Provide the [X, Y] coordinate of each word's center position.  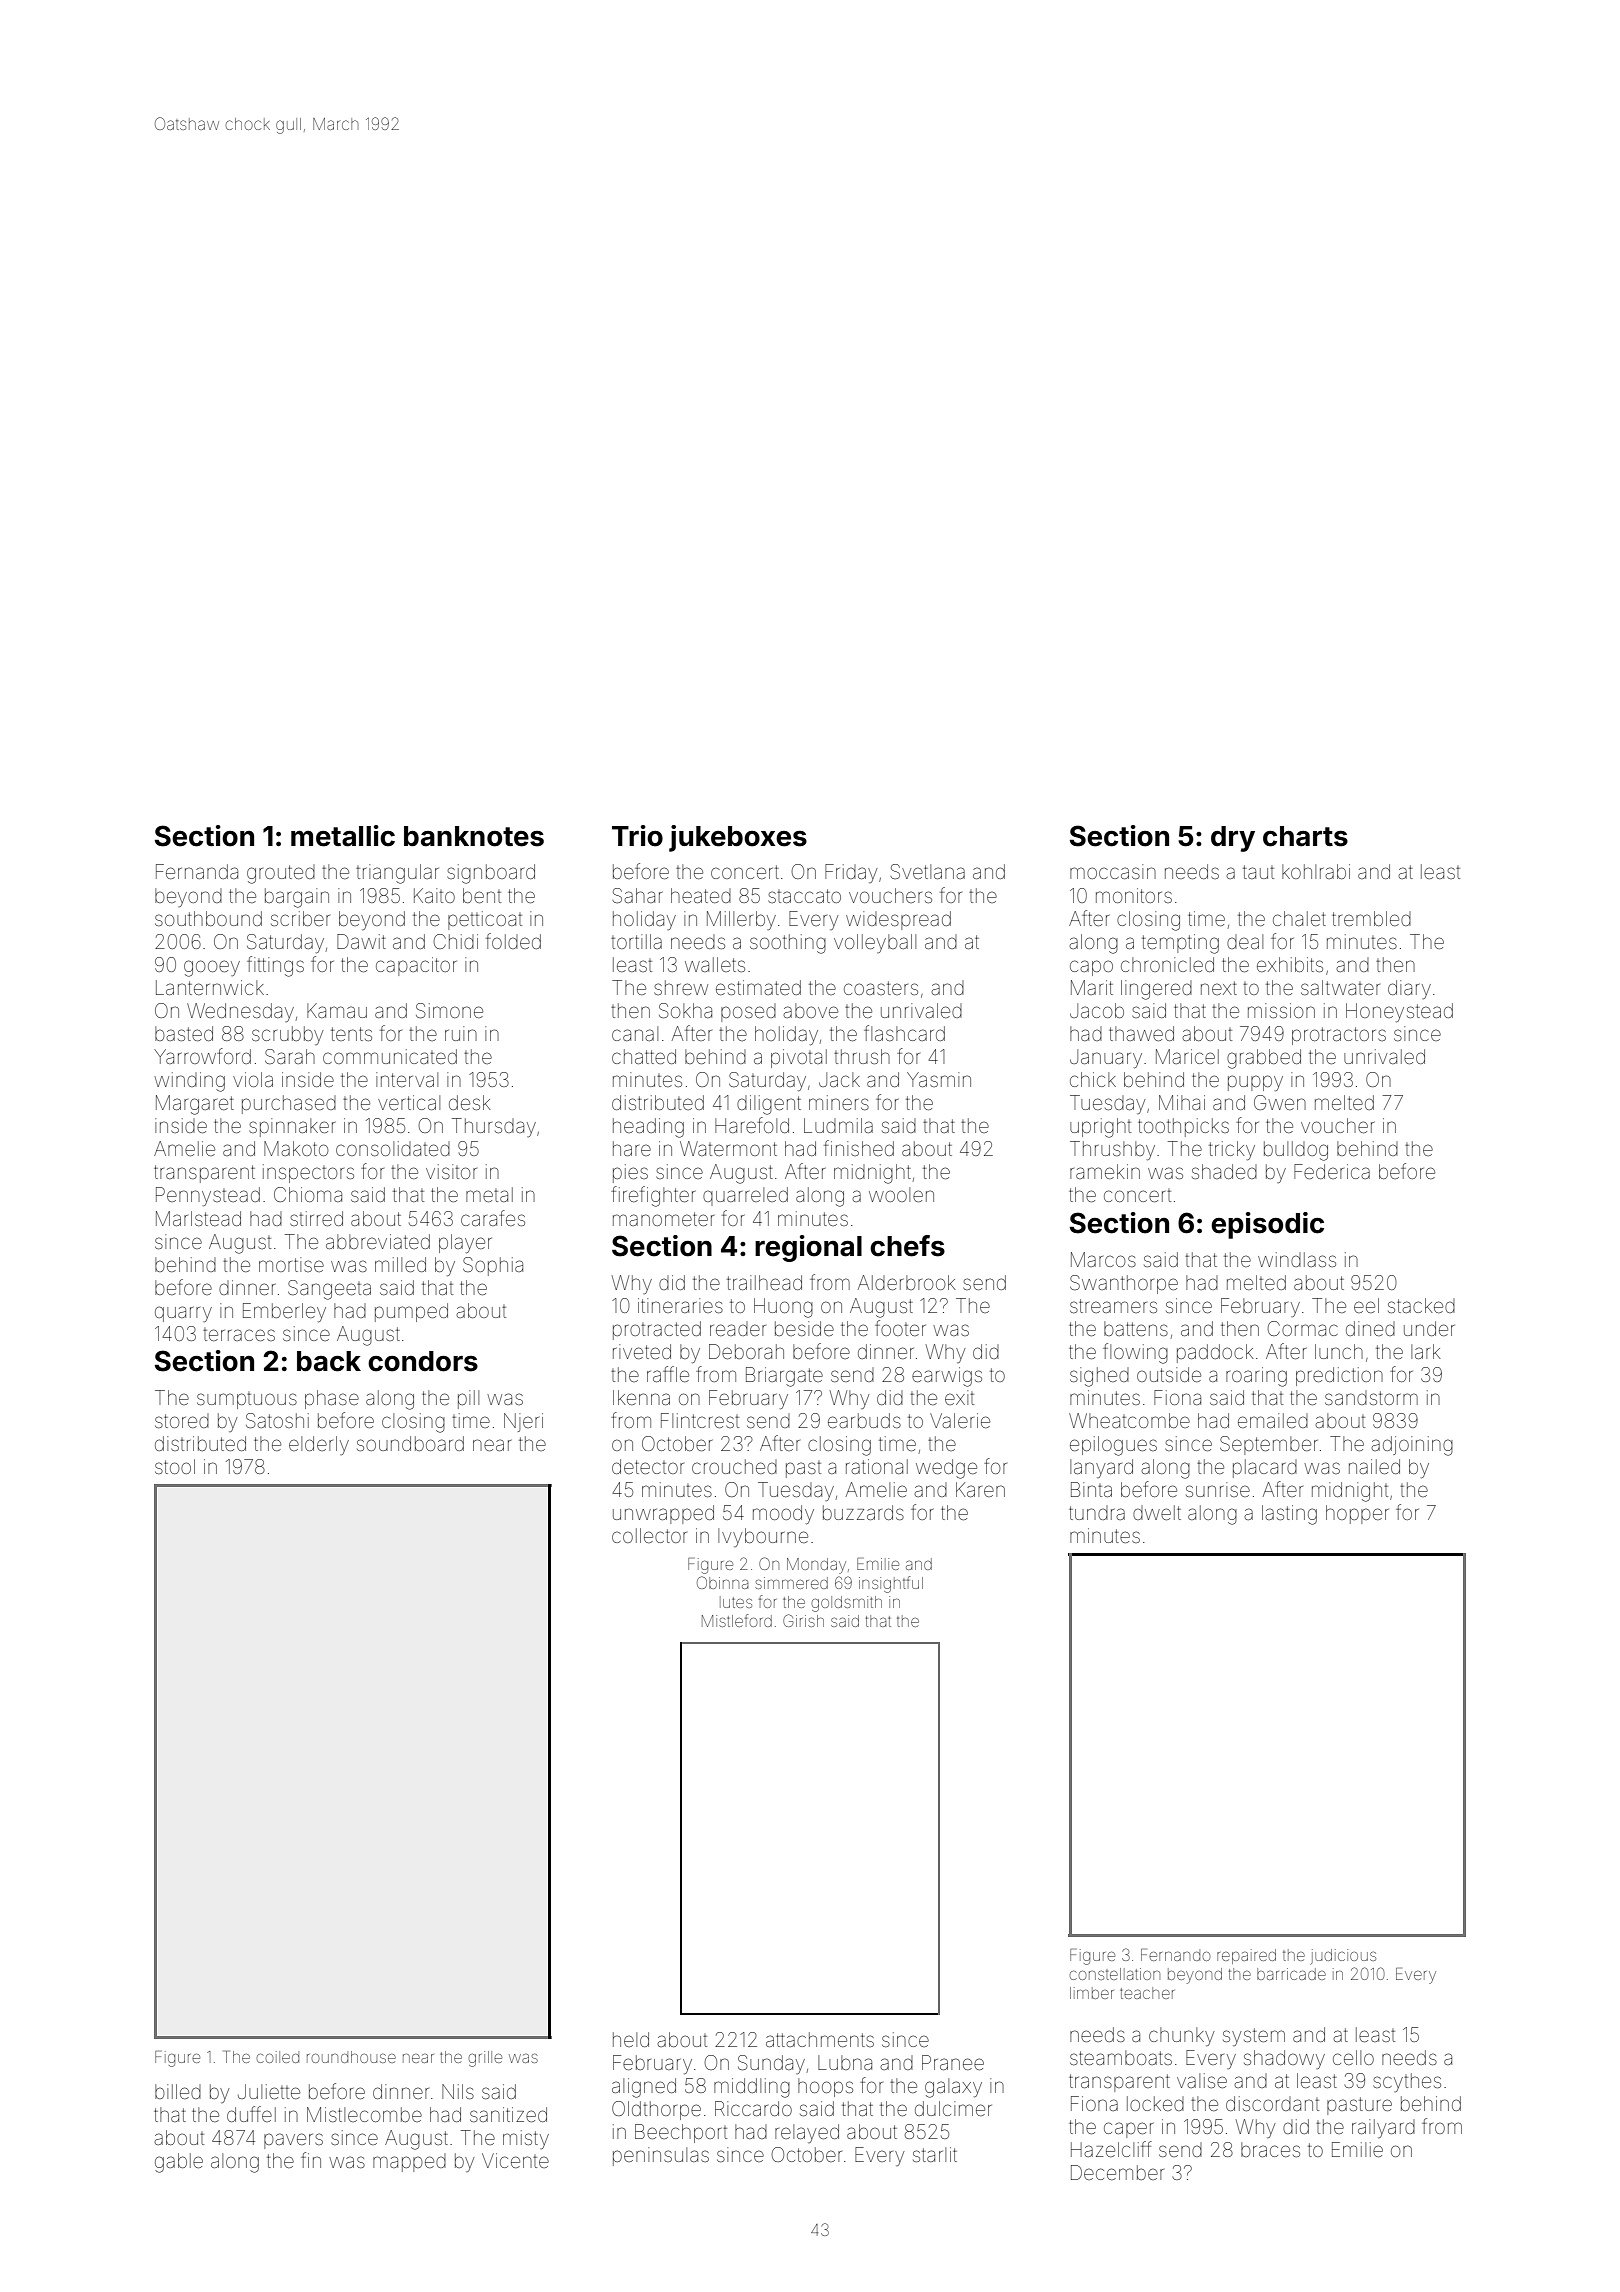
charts [1305, 836]
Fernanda [197, 871]
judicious [1343, 1957]
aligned [644, 2088]
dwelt [1157, 1512]
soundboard [410, 1443]
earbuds [864, 1420]
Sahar [637, 895]
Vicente [515, 2160]
